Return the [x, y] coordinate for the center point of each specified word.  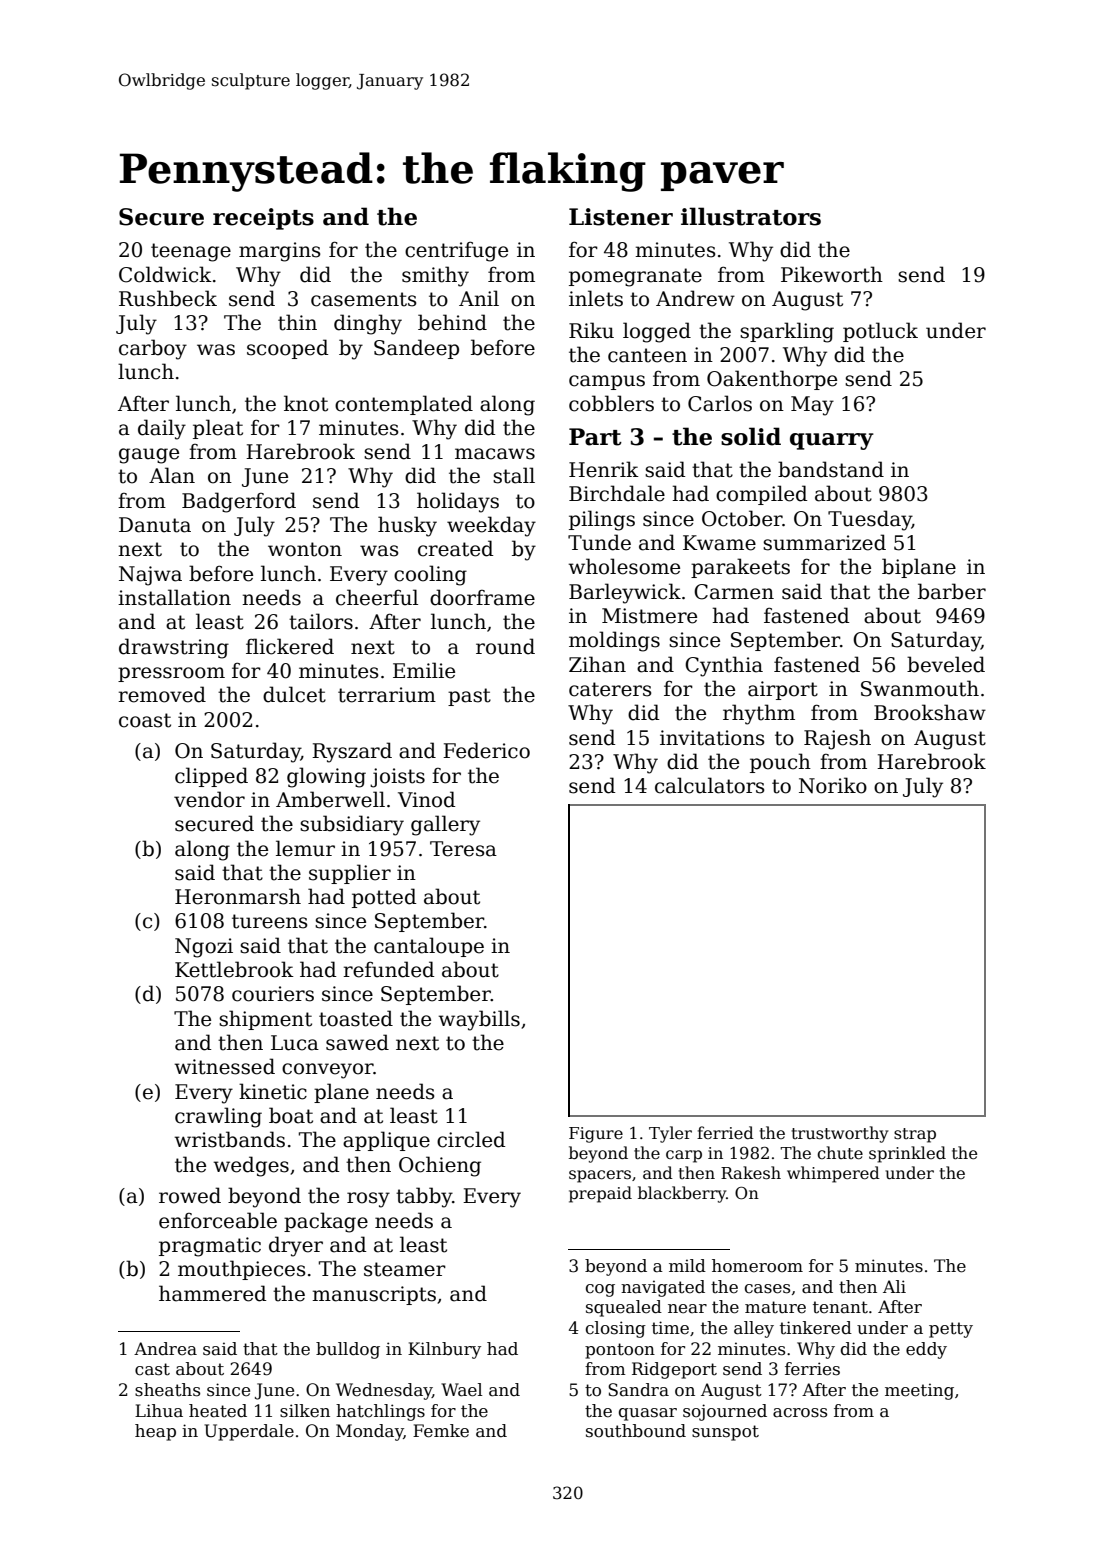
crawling [218, 1117]
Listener [621, 217]
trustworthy [839, 1134]
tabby [424, 1197]
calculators [710, 785]
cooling [430, 575]
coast [145, 720]
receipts [263, 219]
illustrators [751, 216]
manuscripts [374, 1295]
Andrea [165, 1349]
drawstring [174, 648]
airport [783, 690]
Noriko [833, 785]
